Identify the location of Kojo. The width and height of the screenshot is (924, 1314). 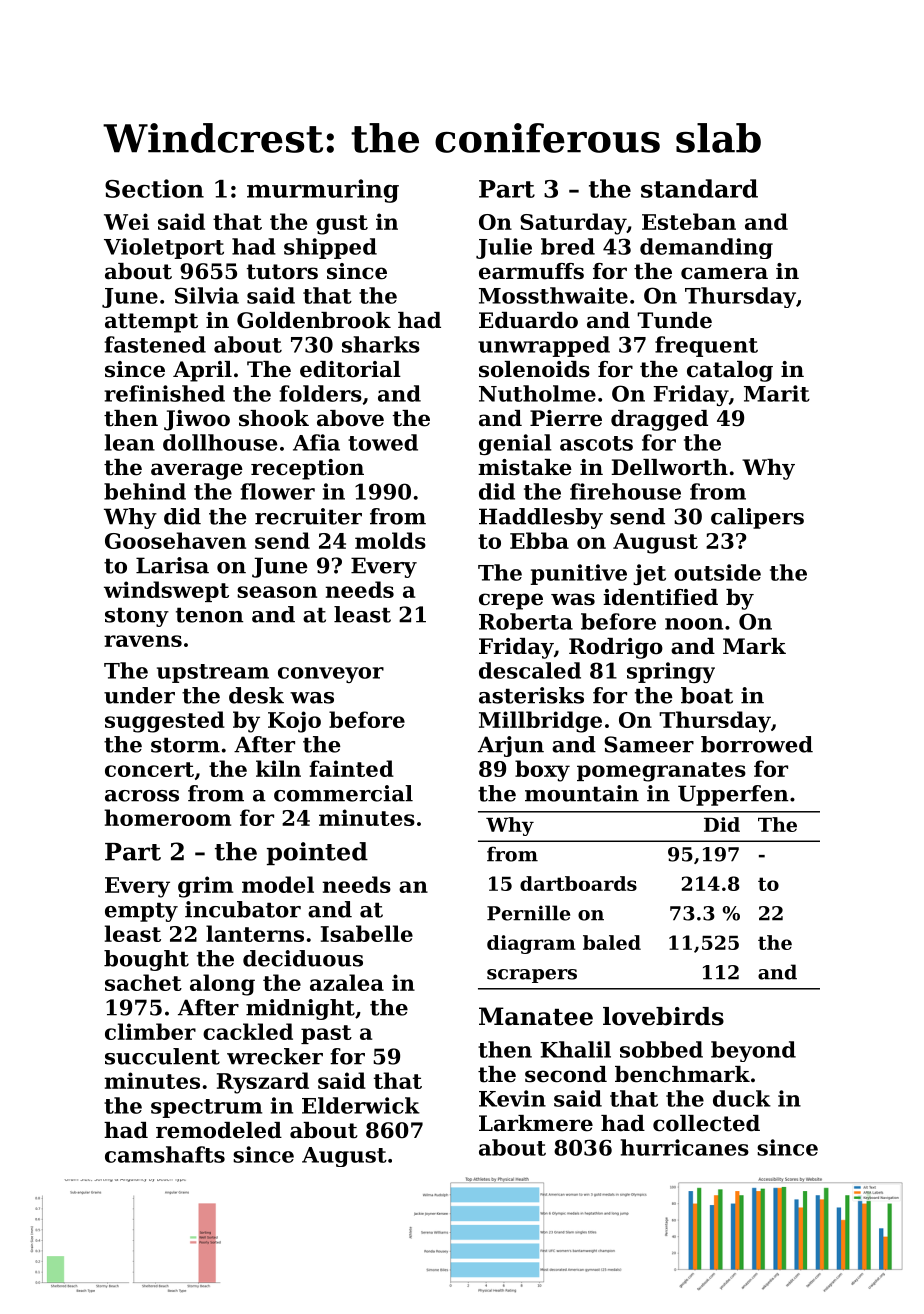
(294, 722).
